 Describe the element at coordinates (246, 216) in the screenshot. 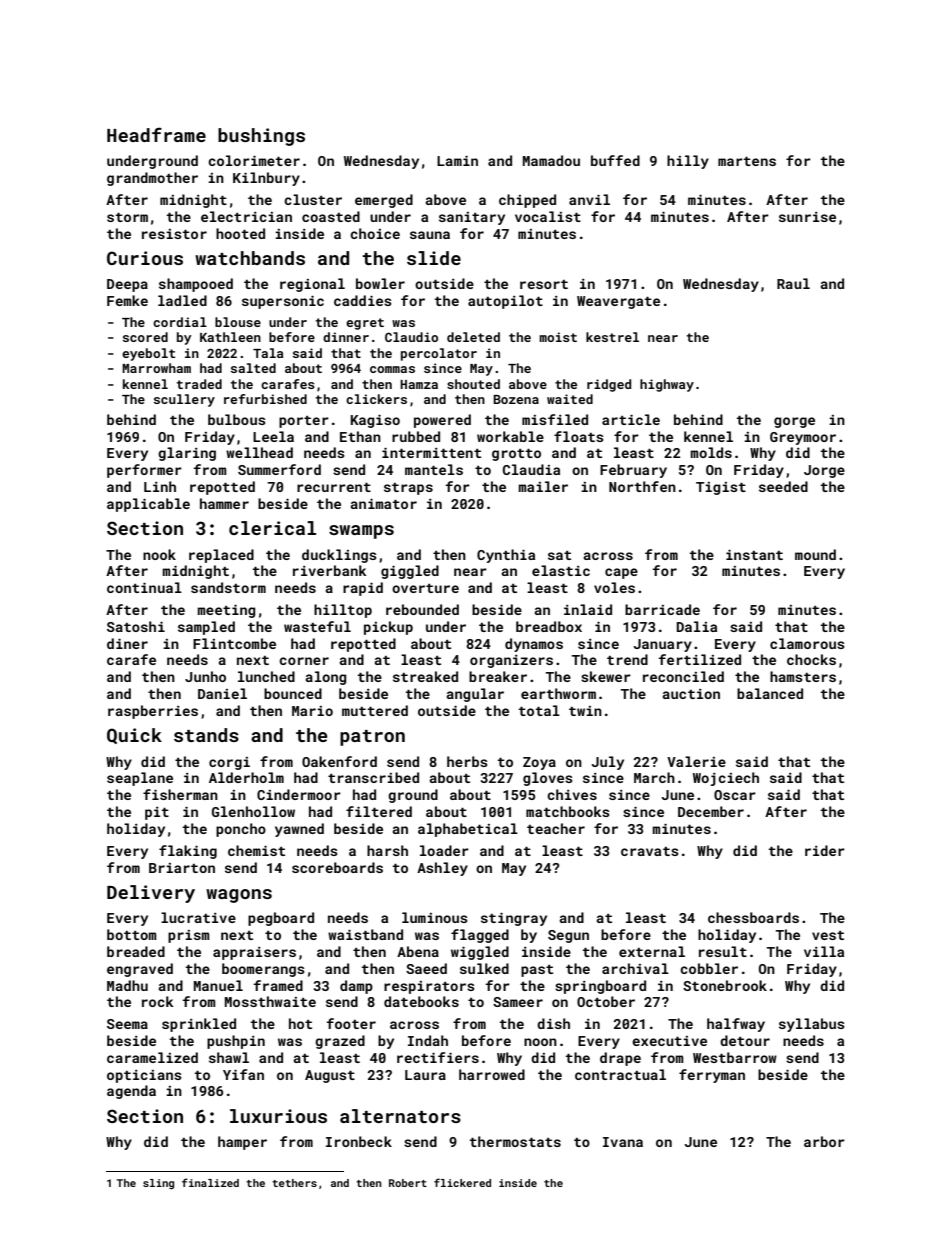

I see `electrician` at that location.
